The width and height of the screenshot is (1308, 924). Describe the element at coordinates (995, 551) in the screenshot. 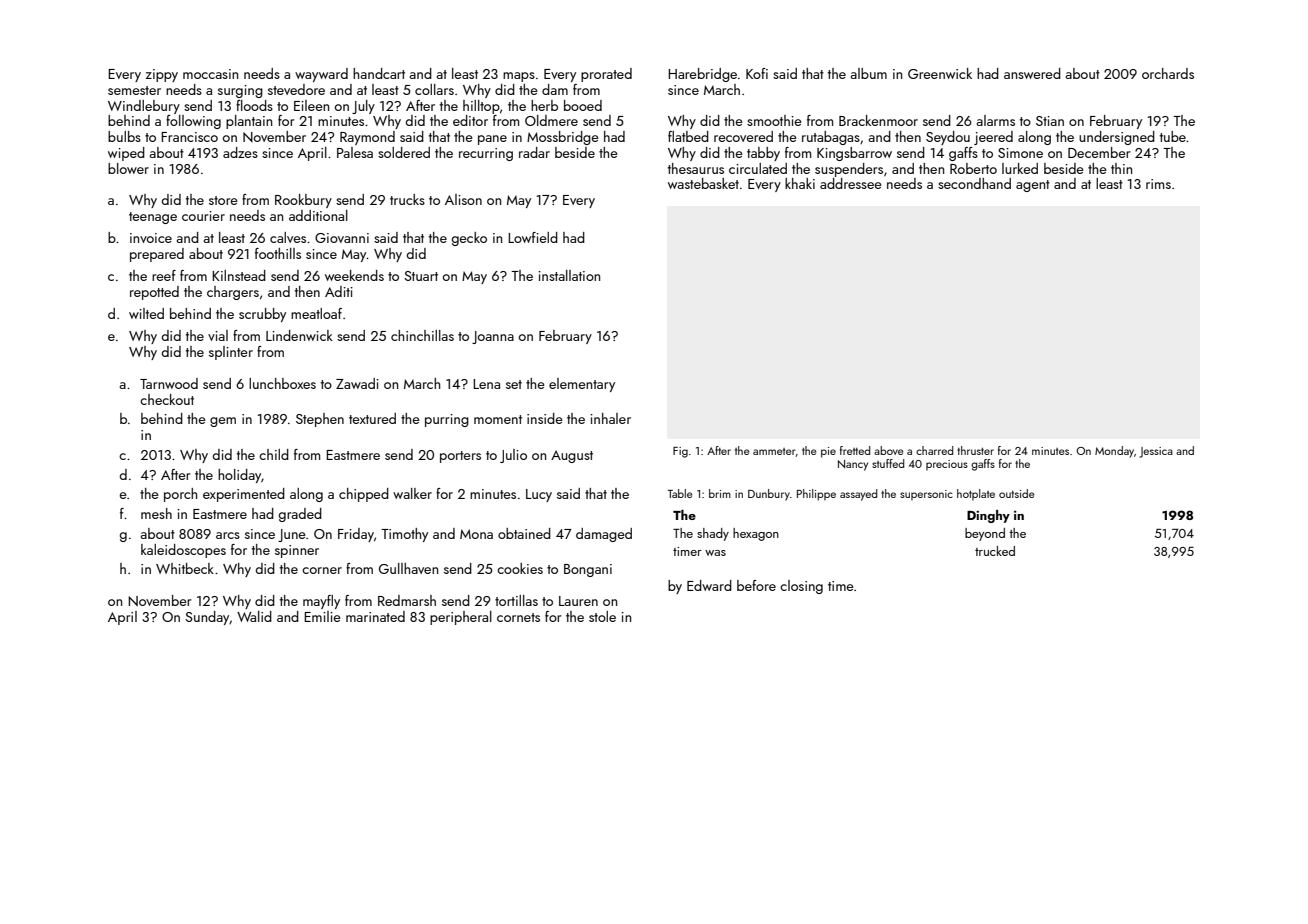

I see `trucked` at that location.
